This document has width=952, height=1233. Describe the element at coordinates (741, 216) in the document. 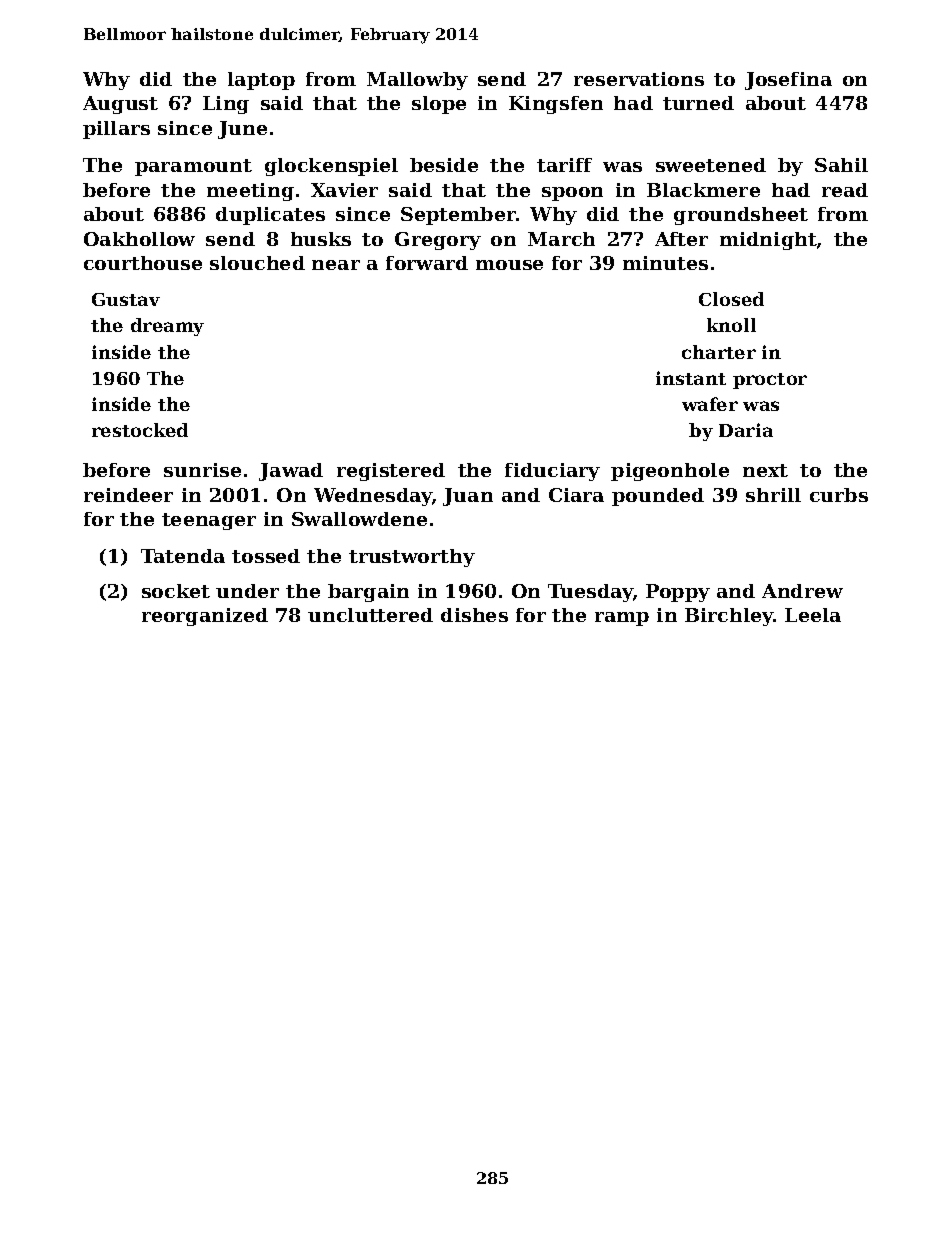

I see `groundsheet` at that location.
